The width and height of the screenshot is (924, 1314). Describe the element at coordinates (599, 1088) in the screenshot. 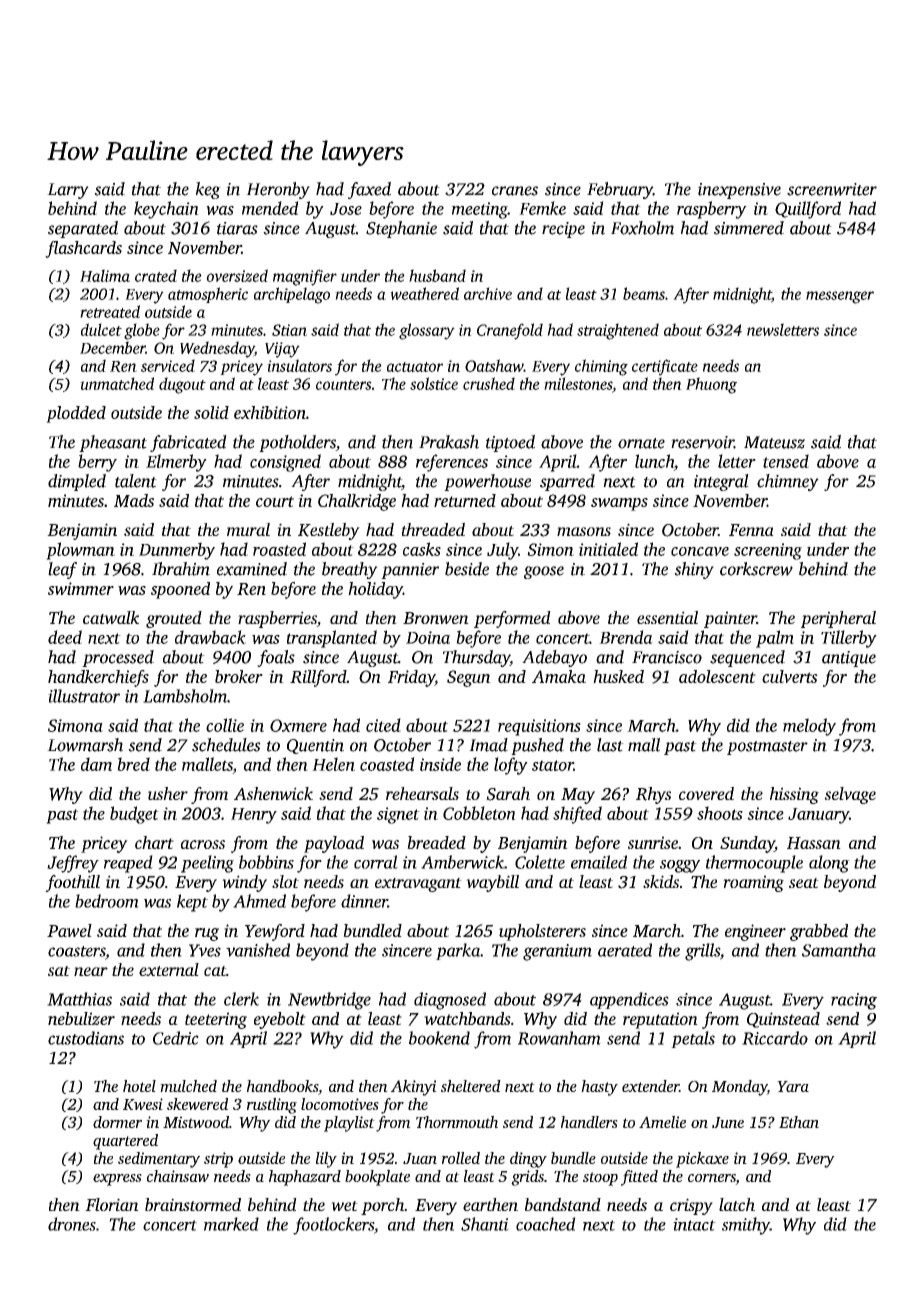

I see `hasty` at that location.
